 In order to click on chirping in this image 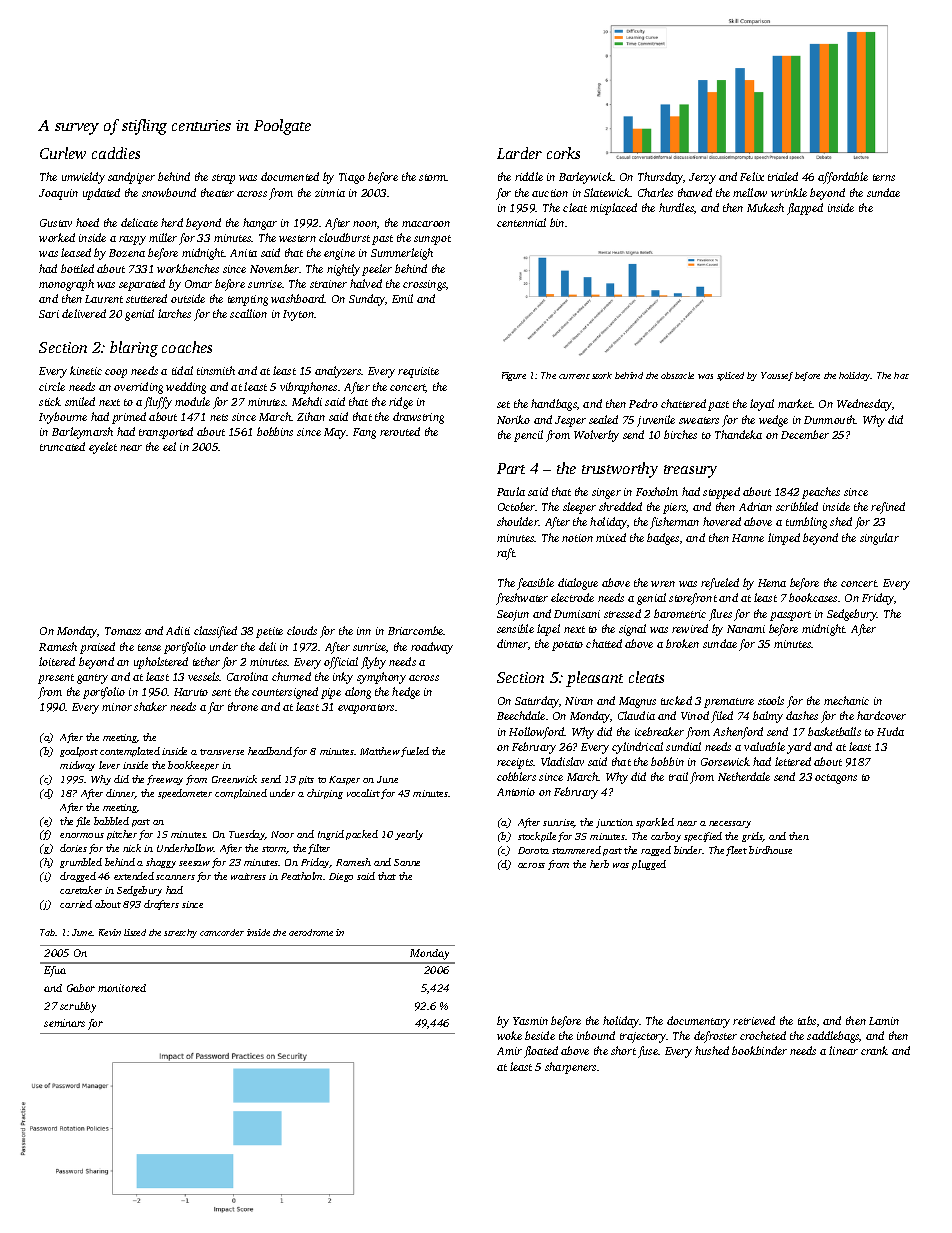, I will do `click(325, 794)`.
